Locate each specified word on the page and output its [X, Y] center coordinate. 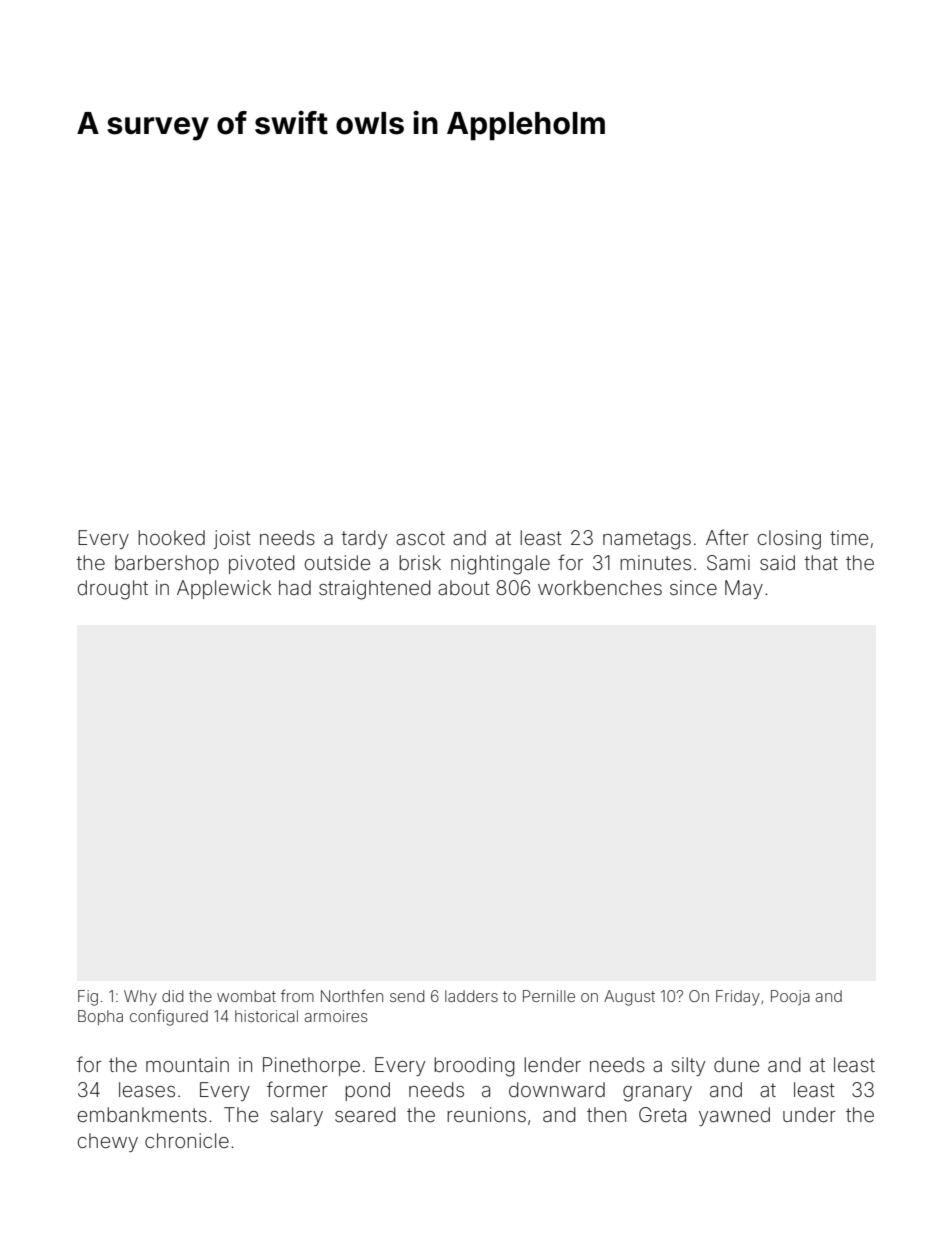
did [172, 996]
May [744, 589]
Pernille [549, 996]
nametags [647, 540]
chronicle [187, 1140]
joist [232, 539]
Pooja [790, 997]
